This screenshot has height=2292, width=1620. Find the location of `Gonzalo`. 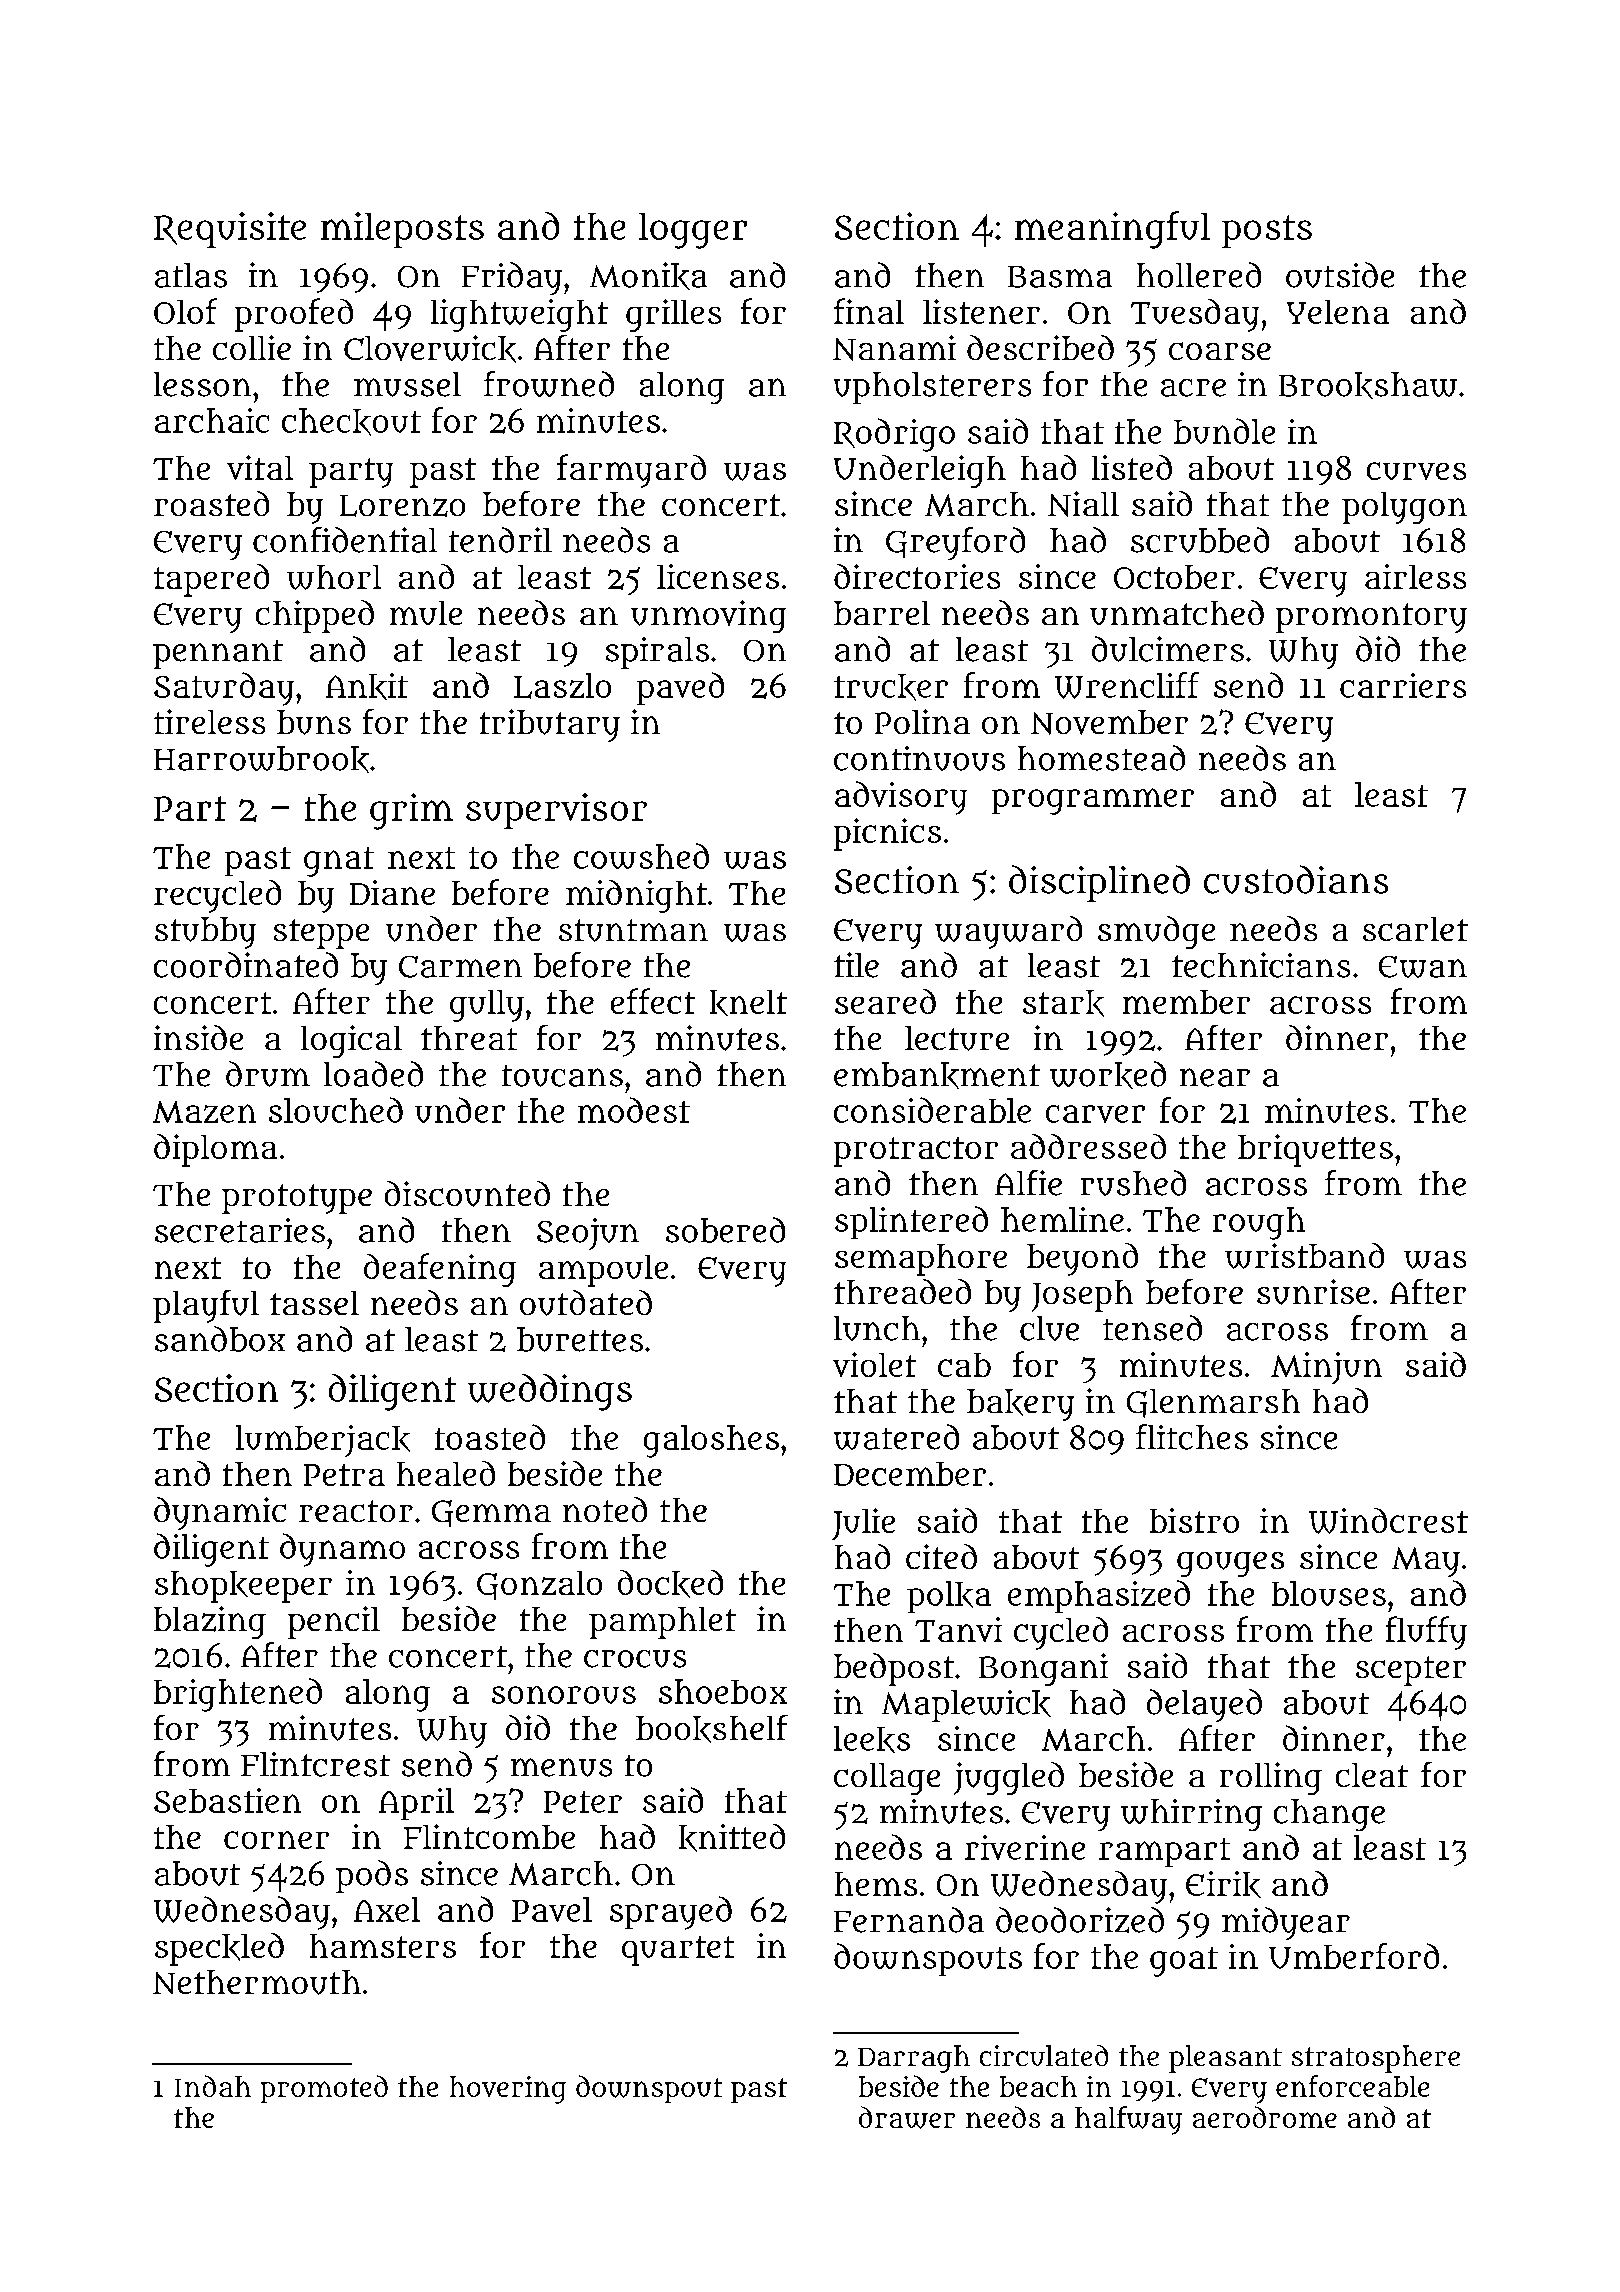

Gonzalo is located at coordinates (539, 1585).
